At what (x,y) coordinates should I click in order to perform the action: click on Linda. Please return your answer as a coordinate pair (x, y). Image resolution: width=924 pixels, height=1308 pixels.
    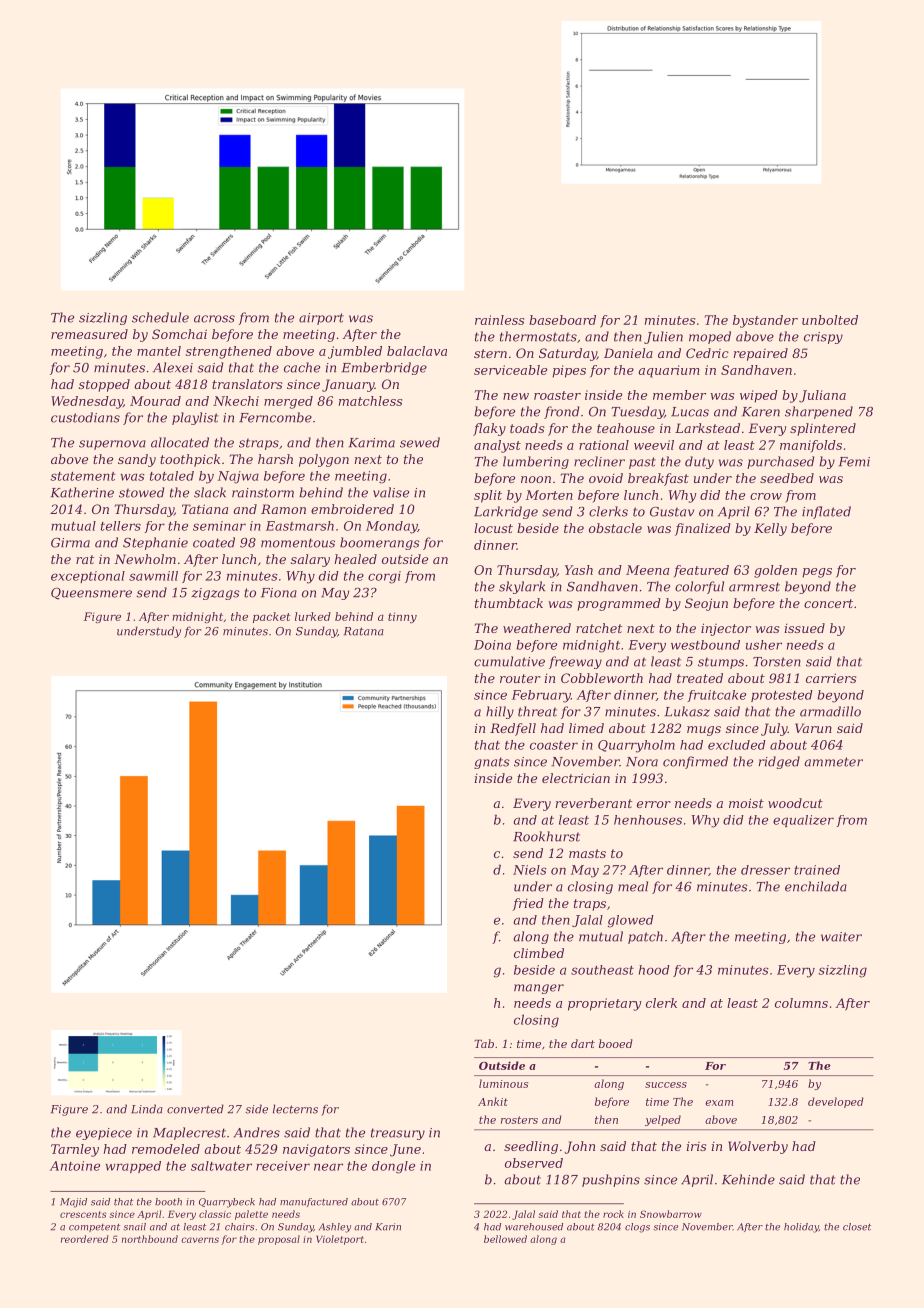
    Looking at the image, I should click on (147, 1109).
